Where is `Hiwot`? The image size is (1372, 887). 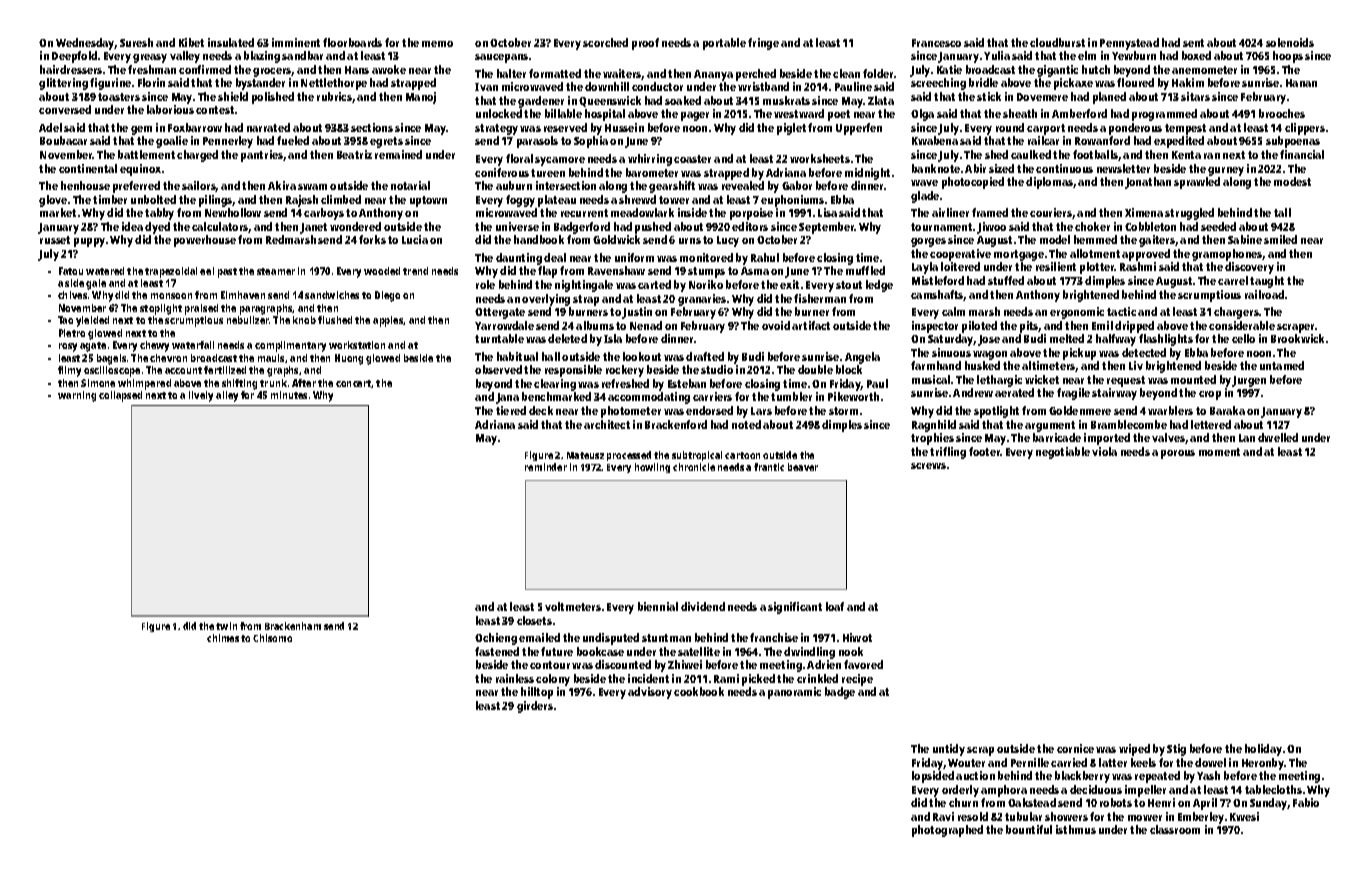 Hiwot is located at coordinates (857, 637).
